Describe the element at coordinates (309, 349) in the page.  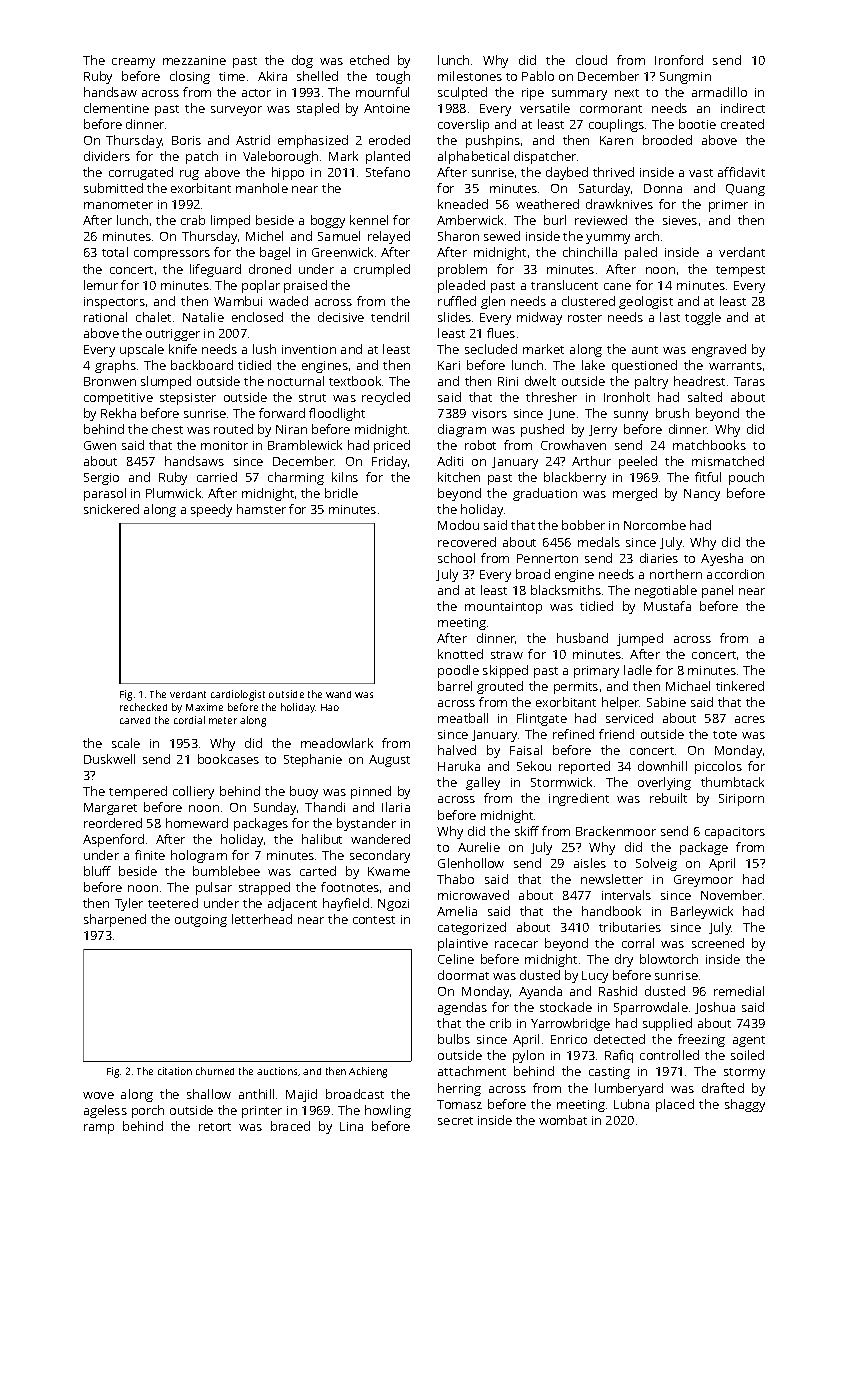
I see `invention` at that location.
